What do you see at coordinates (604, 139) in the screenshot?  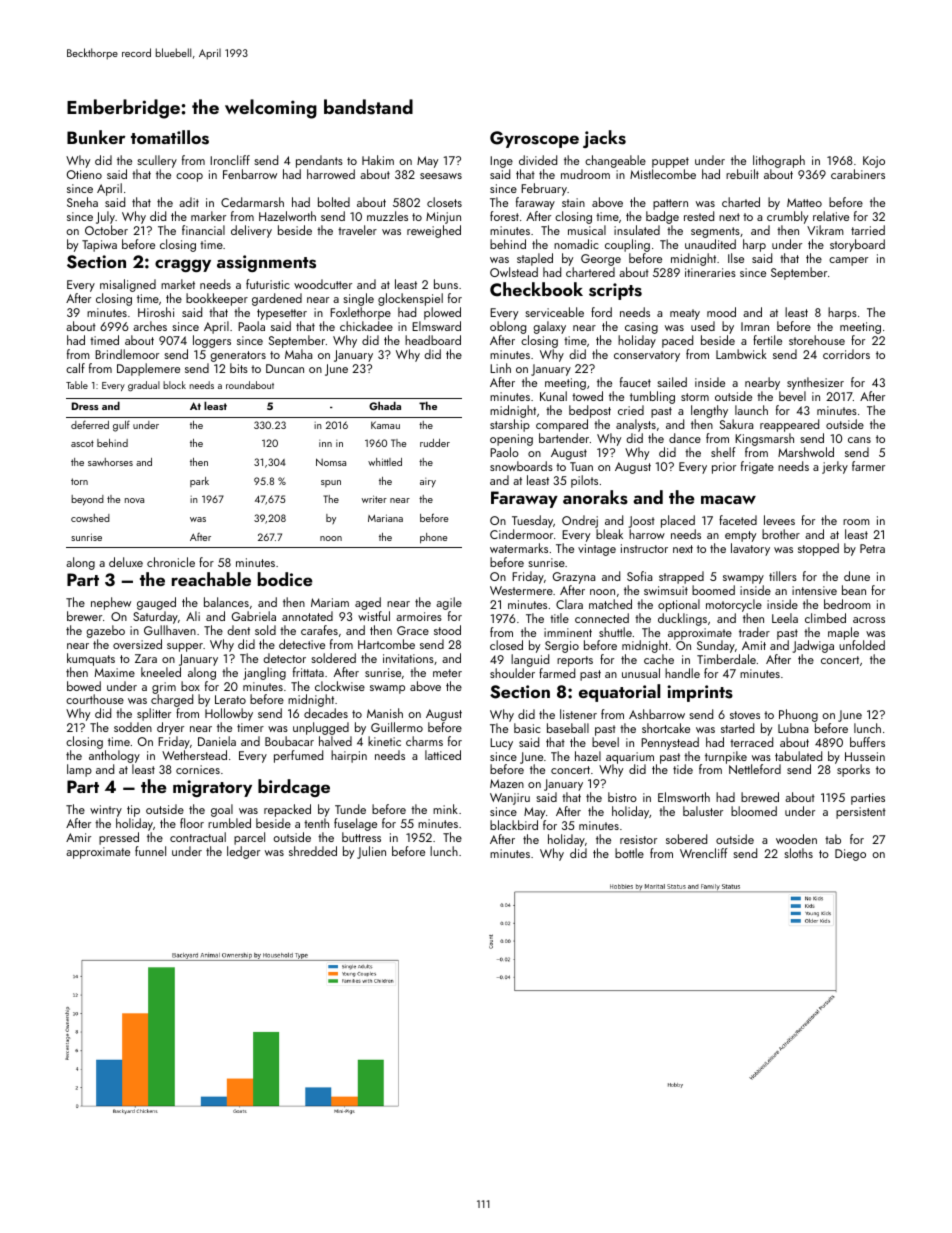 I see `jacks` at bounding box center [604, 139].
